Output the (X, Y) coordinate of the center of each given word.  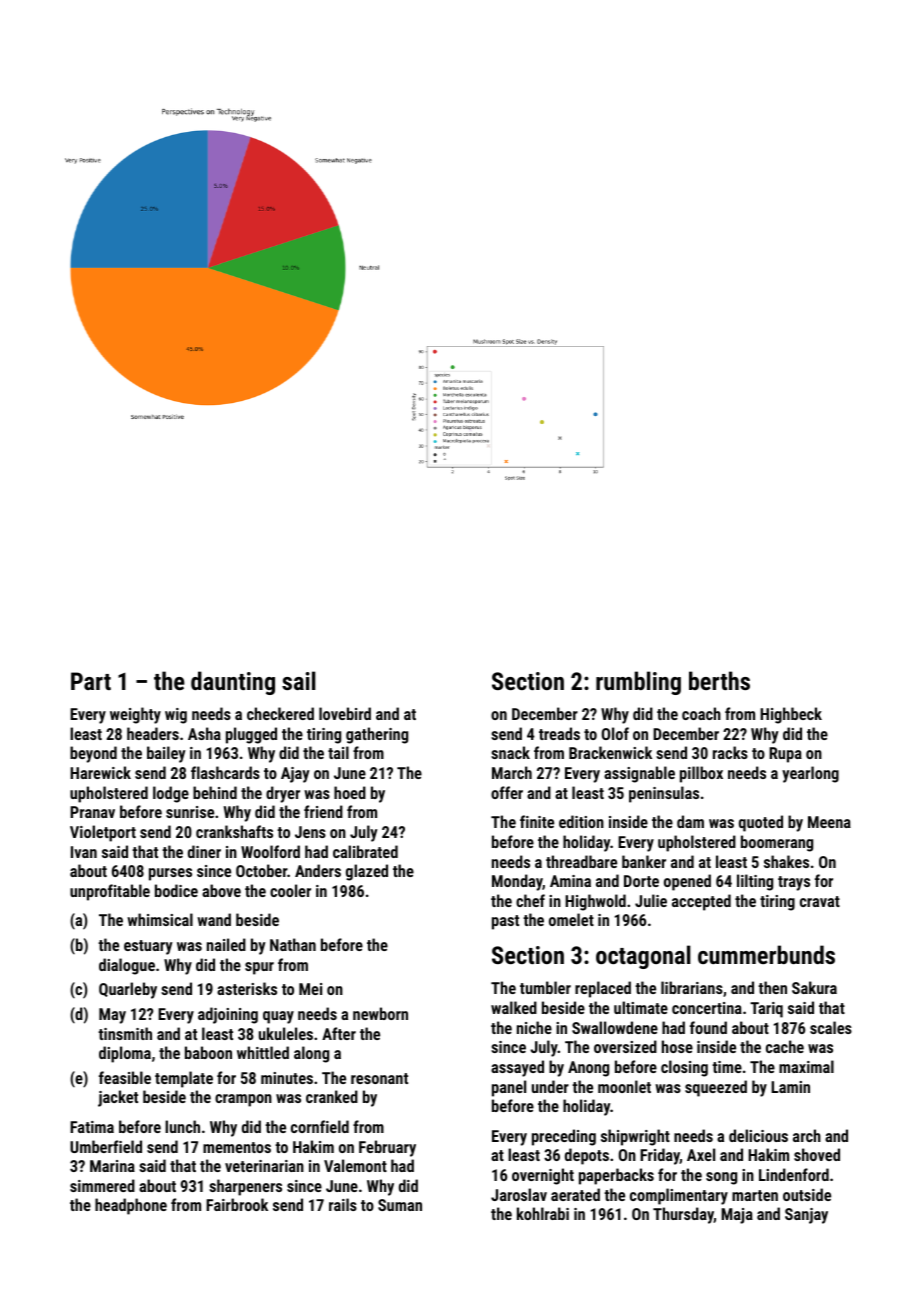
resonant (379, 1078)
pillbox (701, 774)
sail (299, 680)
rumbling (638, 683)
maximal (806, 1066)
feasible (125, 1077)
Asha (204, 733)
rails (343, 1204)
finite (537, 821)
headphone (131, 1206)
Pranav (92, 812)
